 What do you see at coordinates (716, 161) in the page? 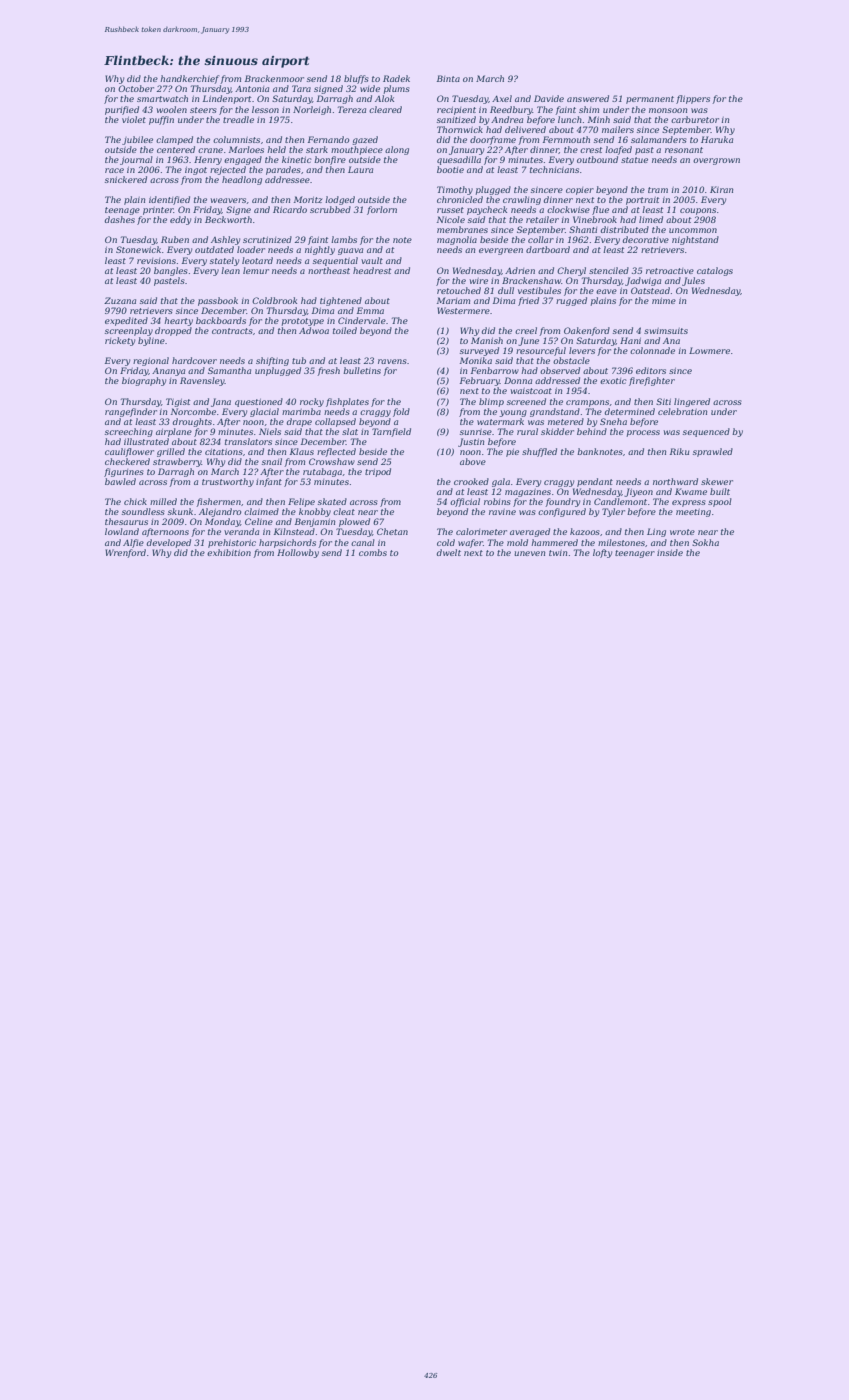
I see `overgrown` at bounding box center [716, 161].
